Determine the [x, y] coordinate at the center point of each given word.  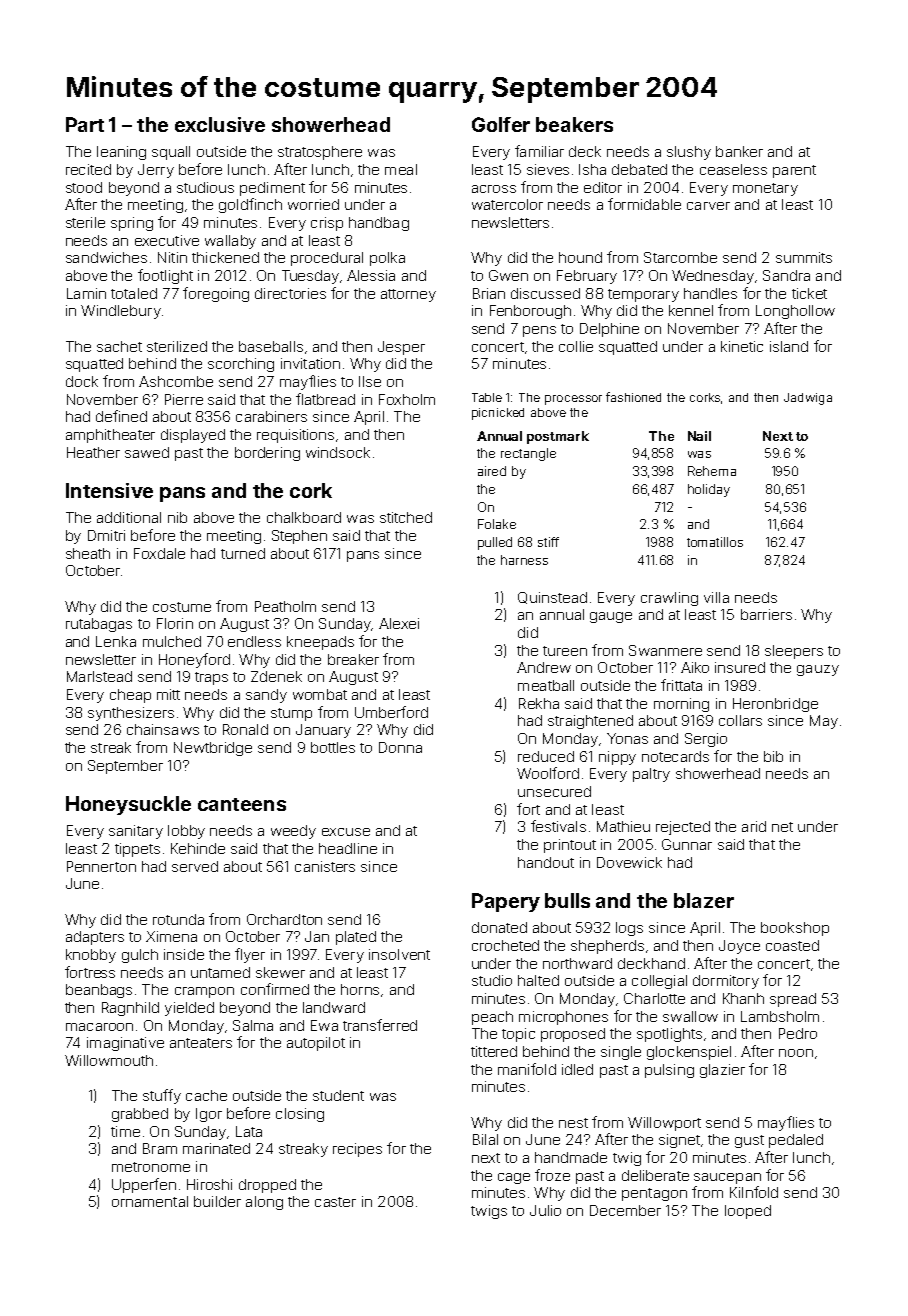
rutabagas [99, 625]
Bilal [485, 1139]
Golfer [501, 124]
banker [739, 151]
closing [300, 1115]
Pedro [798, 1033]
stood [84, 187]
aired [492, 471]
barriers [766, 614]
